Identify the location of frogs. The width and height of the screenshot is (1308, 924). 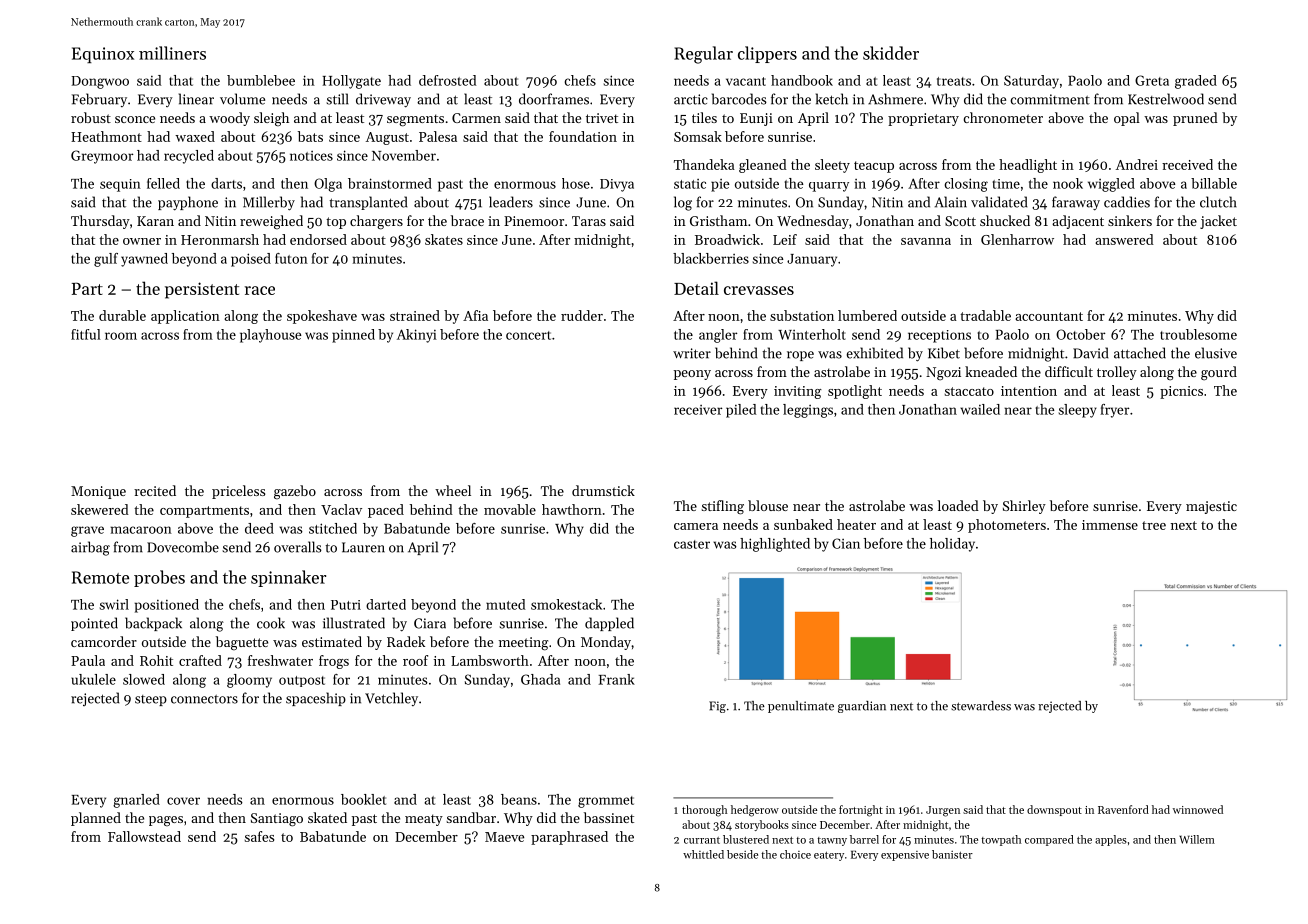
(334, 662).
